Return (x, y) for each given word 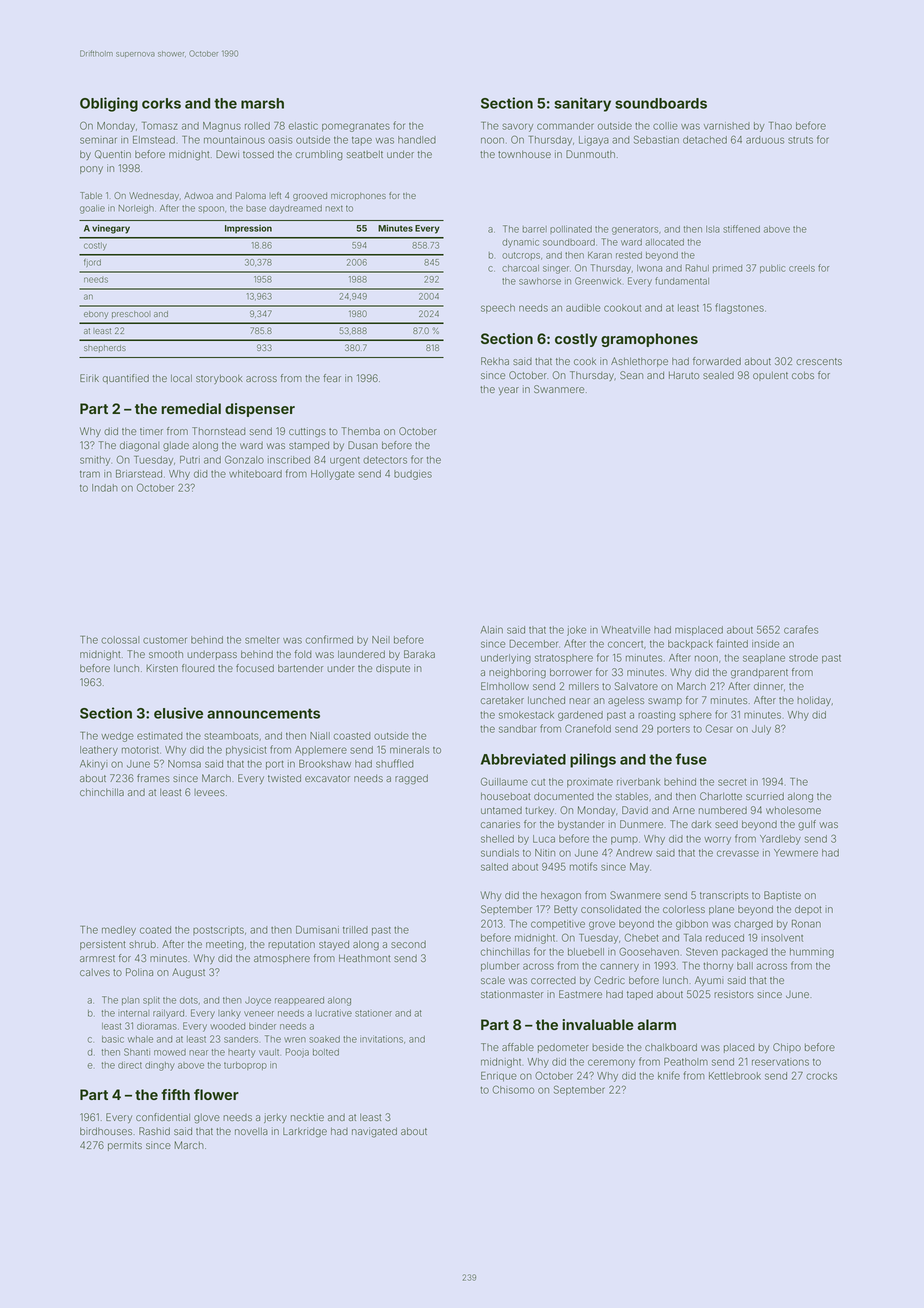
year (509, 391)
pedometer (563, 1048)
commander (565, 126)
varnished (727, 126)
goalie (92, 209)
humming (812, 953)
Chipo (787, 1048)
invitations (381, 1039)
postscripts (218, 931)
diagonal (139, 446)
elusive (178, 713)
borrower (571, 672)
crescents (819, 361)
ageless (626, 702)
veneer (259, 1014)
